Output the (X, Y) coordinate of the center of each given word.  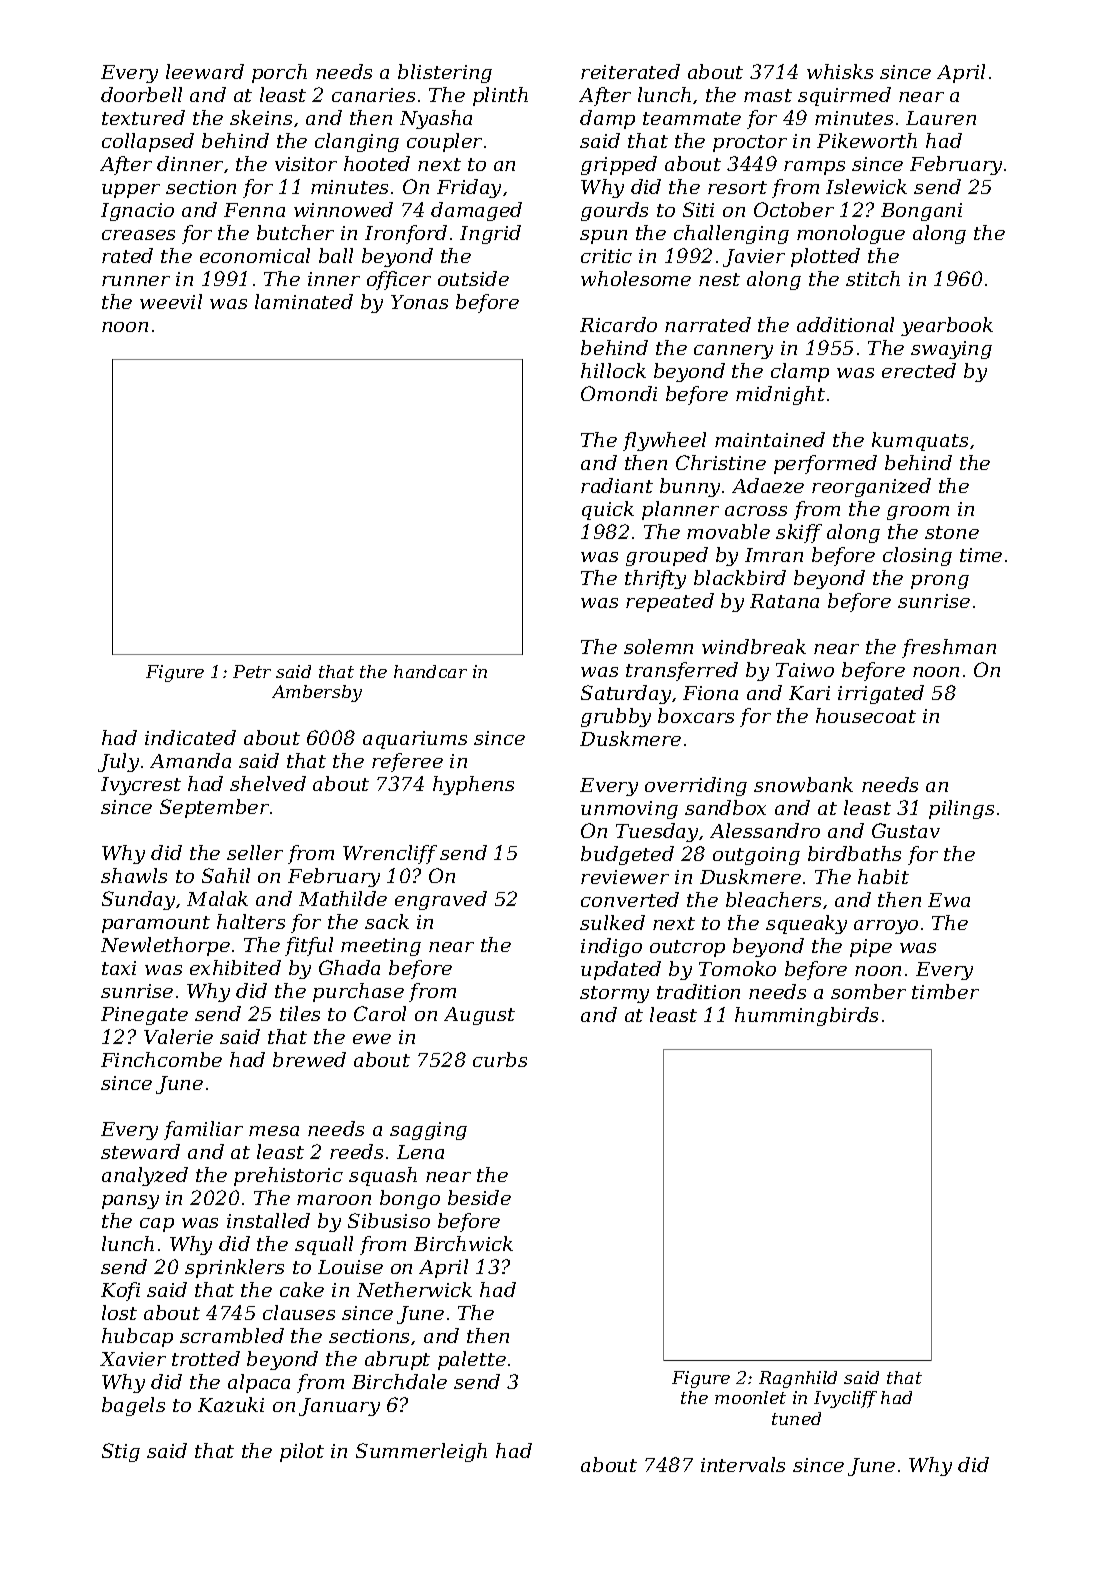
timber (945, 991)
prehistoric (288, 1176)
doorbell (141, 94)
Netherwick (414, 1289)
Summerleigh (421, 1452)
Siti (698, 209)
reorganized (871, 487)
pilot (302, 1452)
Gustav (906, 830)
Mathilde (343, 898)
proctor (750, 143)
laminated (304, 301)
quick (608, 510)
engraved (441, 900)
